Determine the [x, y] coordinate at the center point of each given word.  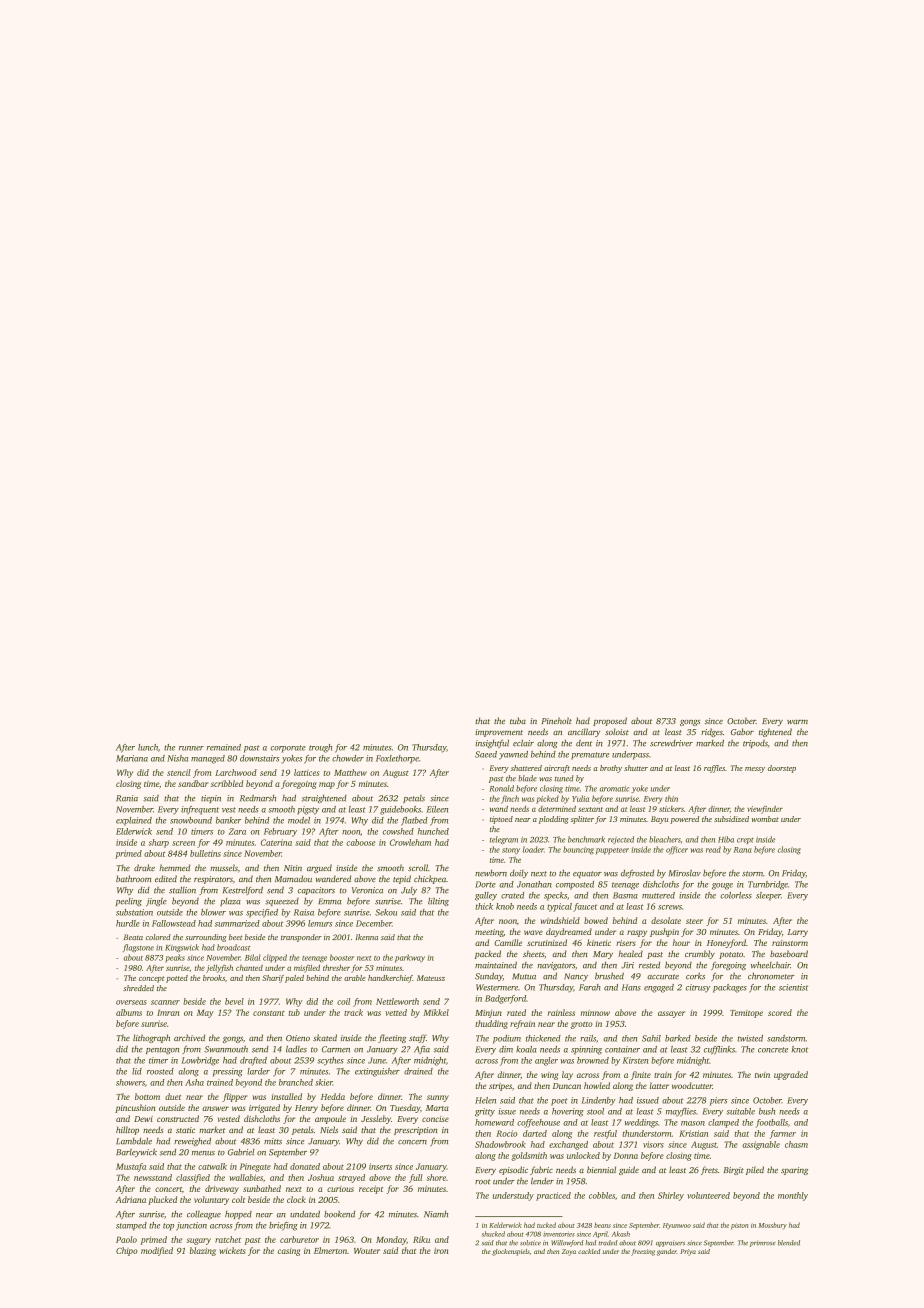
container [622, 1049]
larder [258, 1071]
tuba [518, 720]
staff [417, 1038]
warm [797, 722]
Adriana [131, 1199]
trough [320, 748]
